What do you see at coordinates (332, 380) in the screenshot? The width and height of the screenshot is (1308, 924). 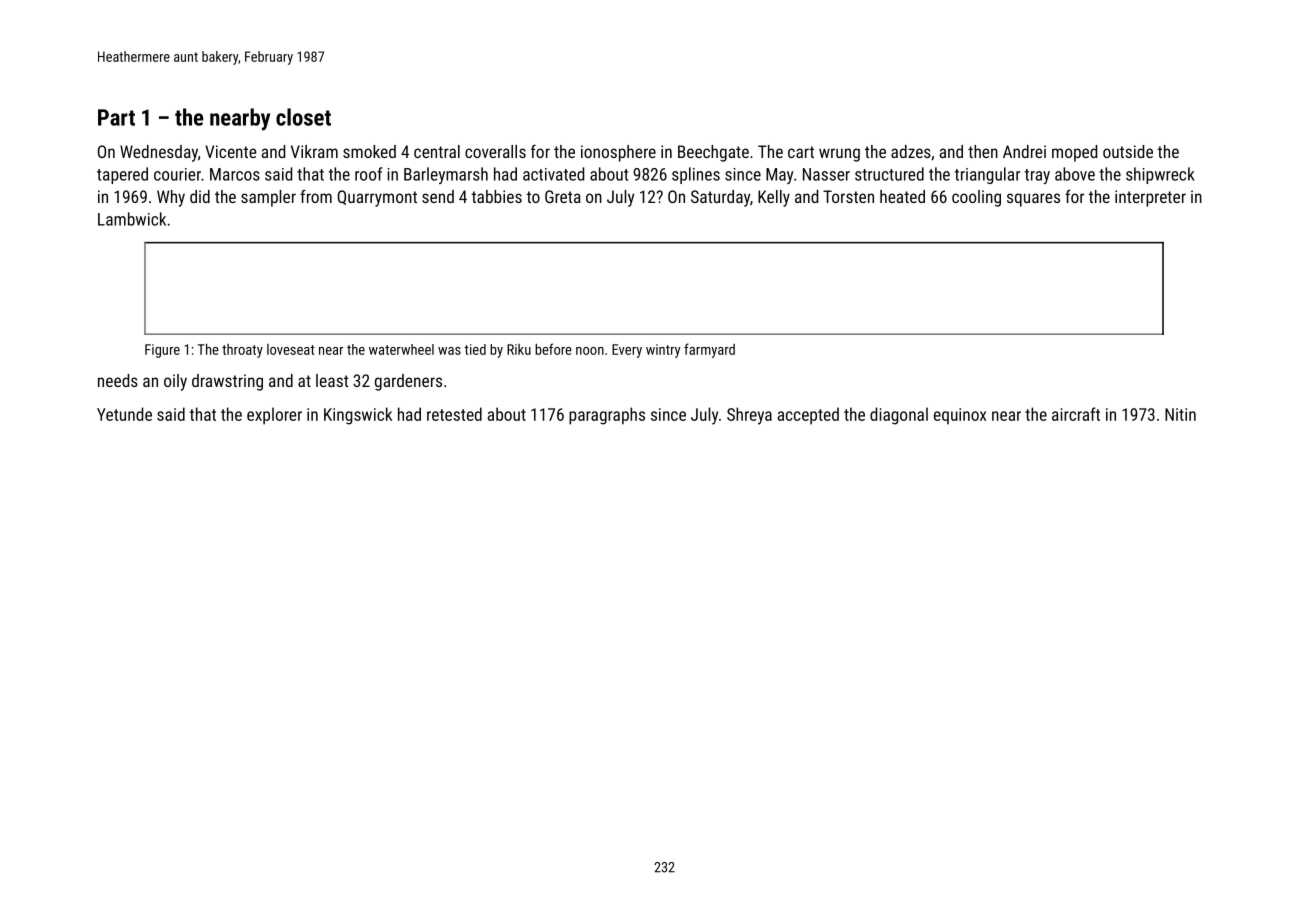 I see `least` at bounding box center [332, 380].
